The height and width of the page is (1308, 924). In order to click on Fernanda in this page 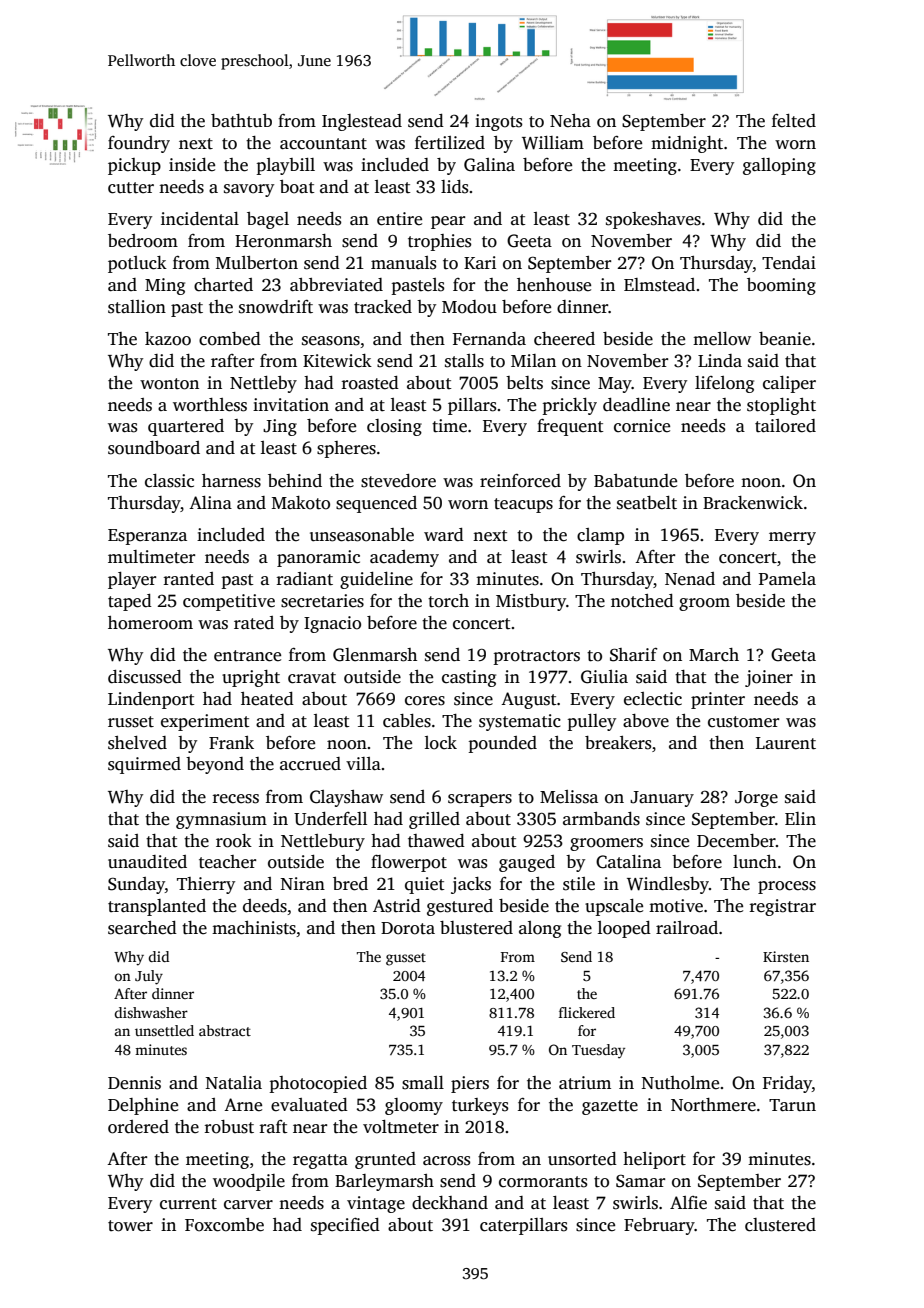, I will do `click(489, 339)`.
